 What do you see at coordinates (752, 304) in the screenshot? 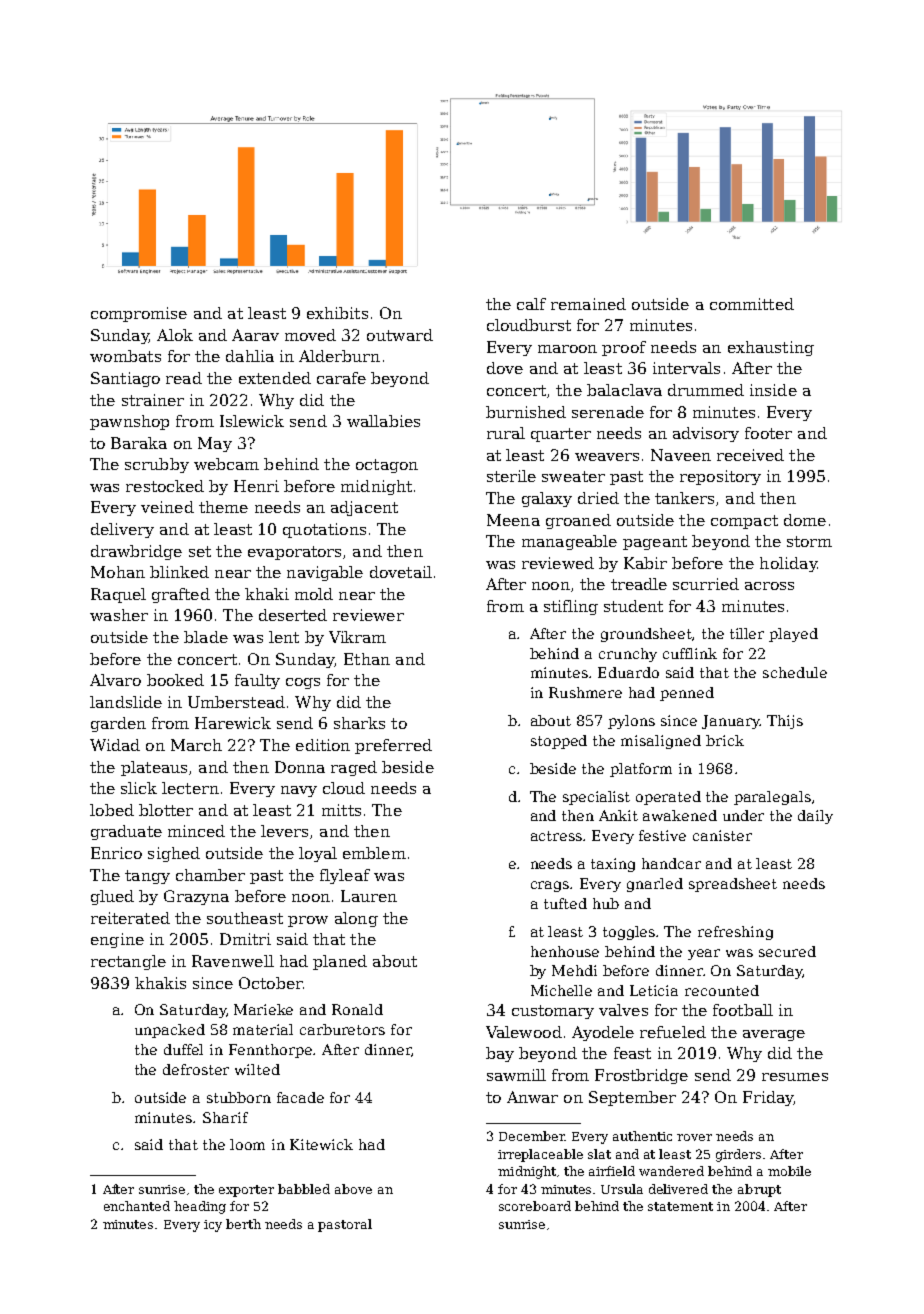
I see `committed` at bounding box center [752, 304].
